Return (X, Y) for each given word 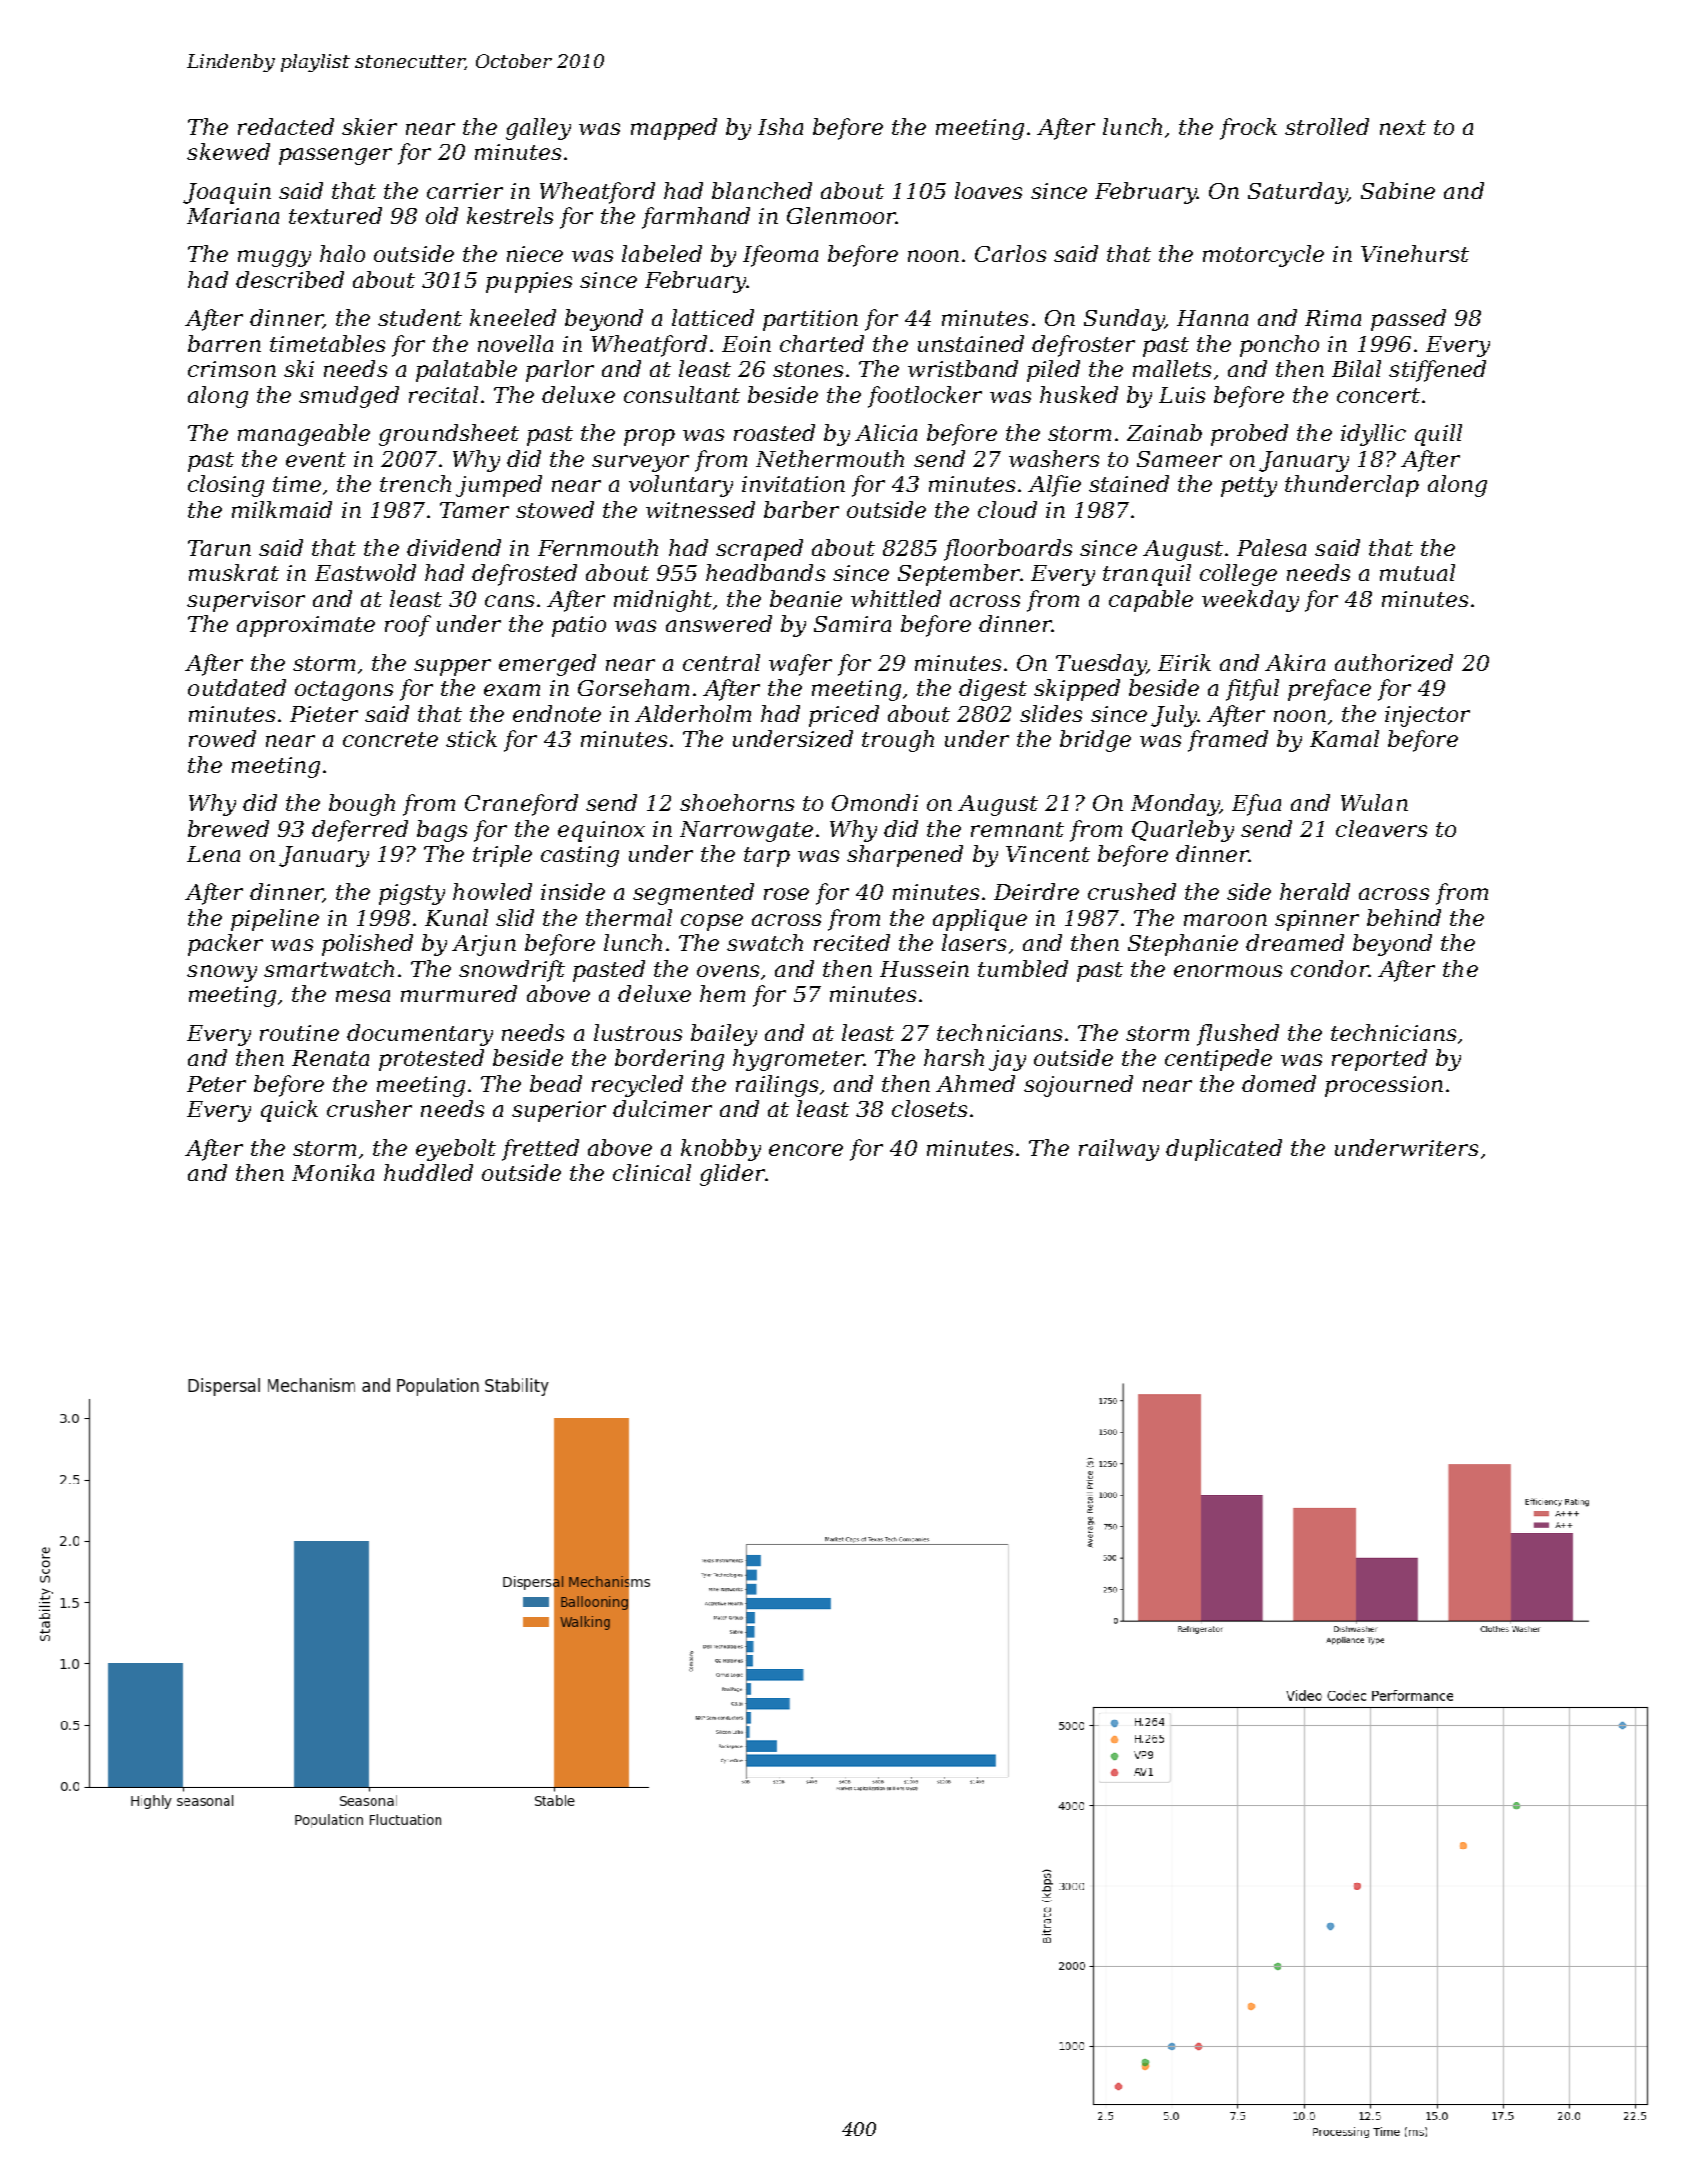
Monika (333, 1172)
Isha (780, 126)
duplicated (1224, 1150)
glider (732, 1175)
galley (538, 129)
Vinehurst (1415, 253)
